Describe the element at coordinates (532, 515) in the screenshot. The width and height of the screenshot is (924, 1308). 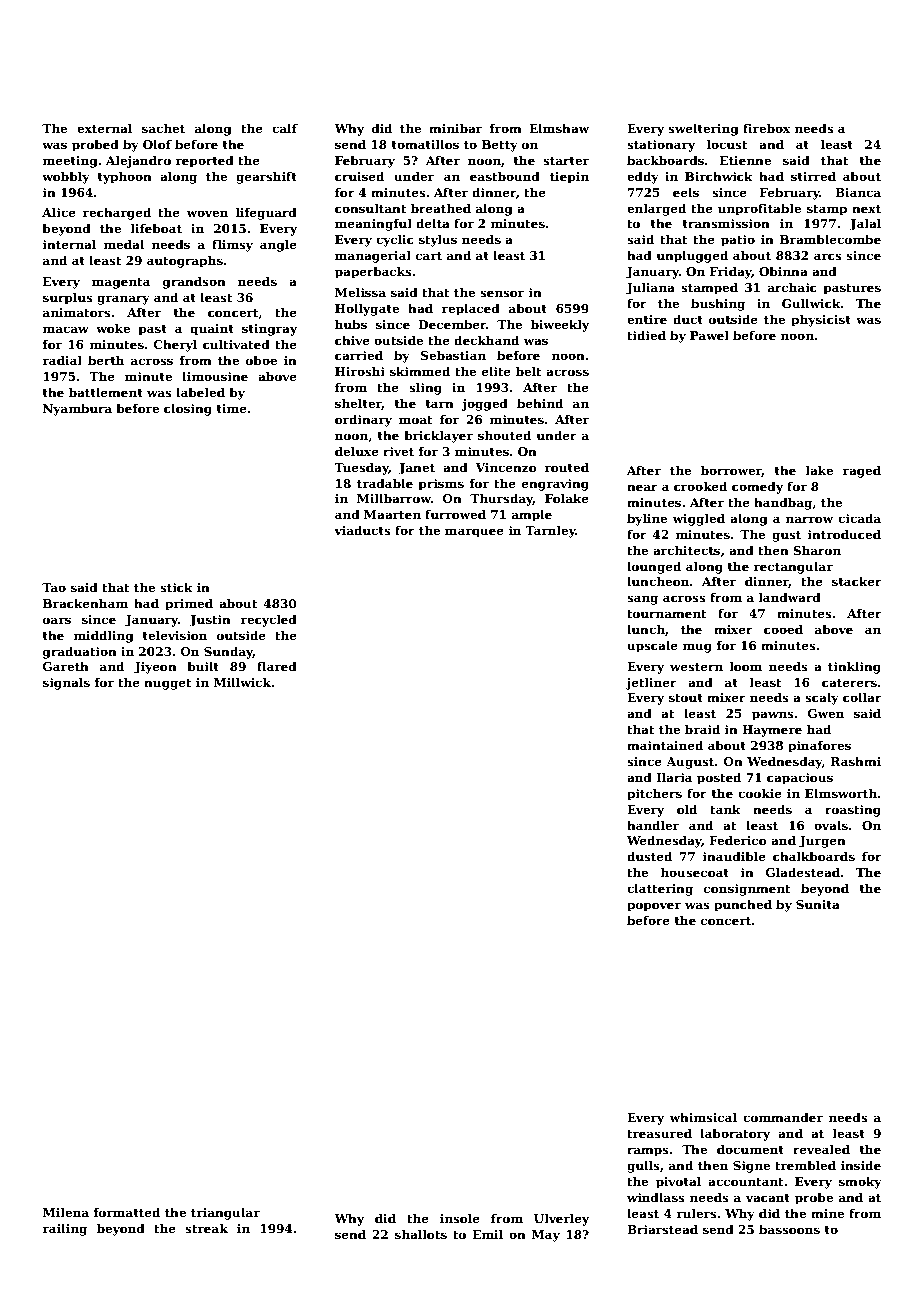
I see `ample` at that location.
